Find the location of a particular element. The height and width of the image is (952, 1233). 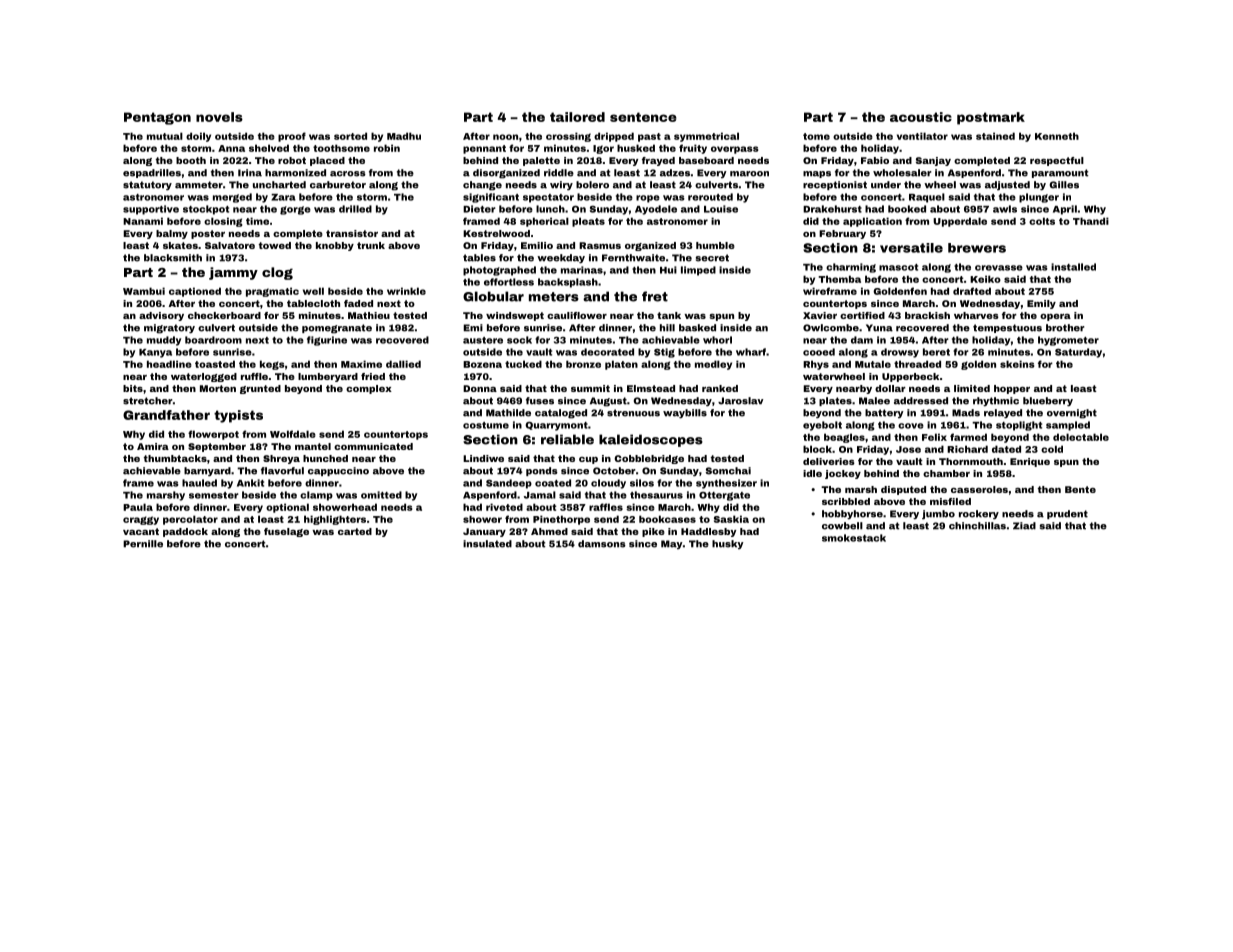

costume is located at coordinates (486, 425).
